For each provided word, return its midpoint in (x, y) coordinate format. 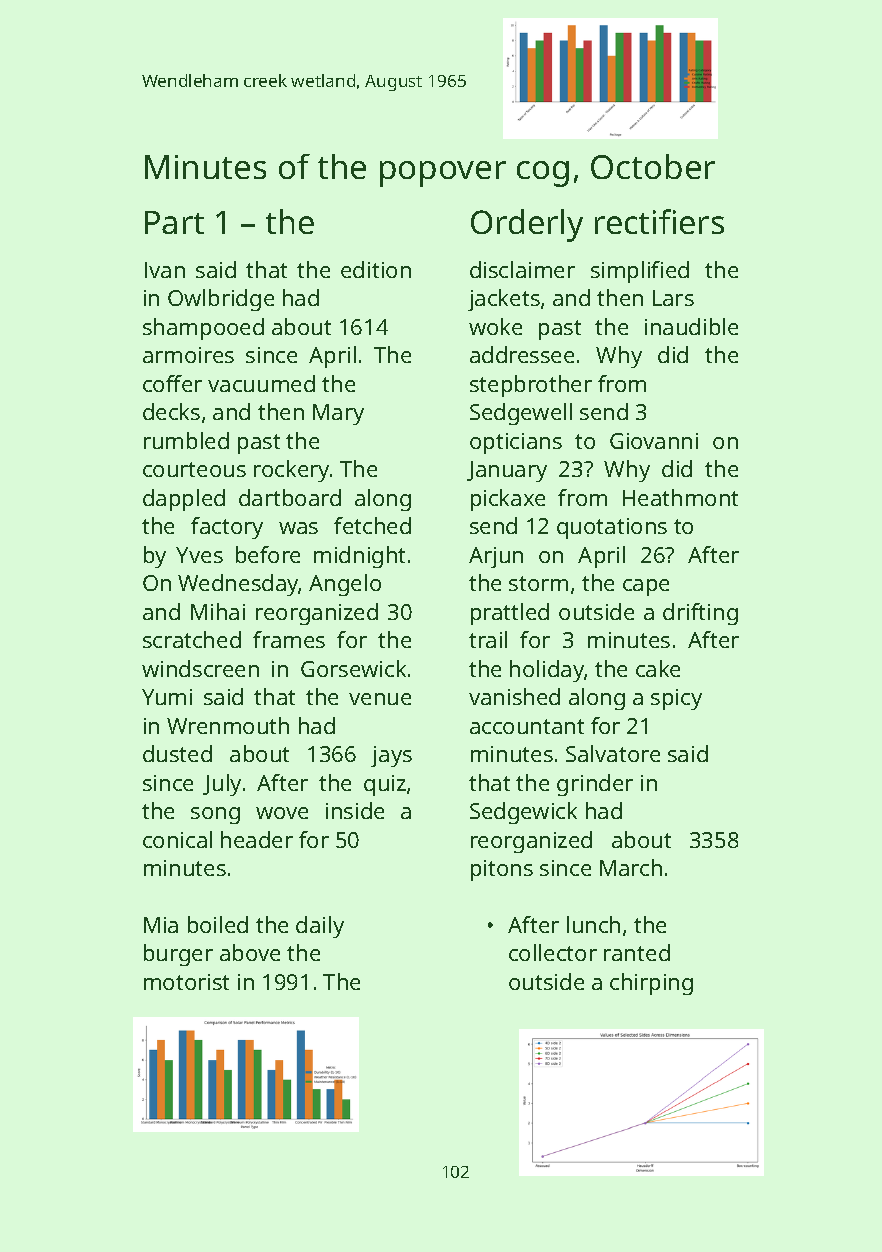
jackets (504, 300)
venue (380, 699)
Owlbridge (221, 300)
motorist (186, 982)
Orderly (527, 225)
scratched (192, 639)
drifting (700, 614)
